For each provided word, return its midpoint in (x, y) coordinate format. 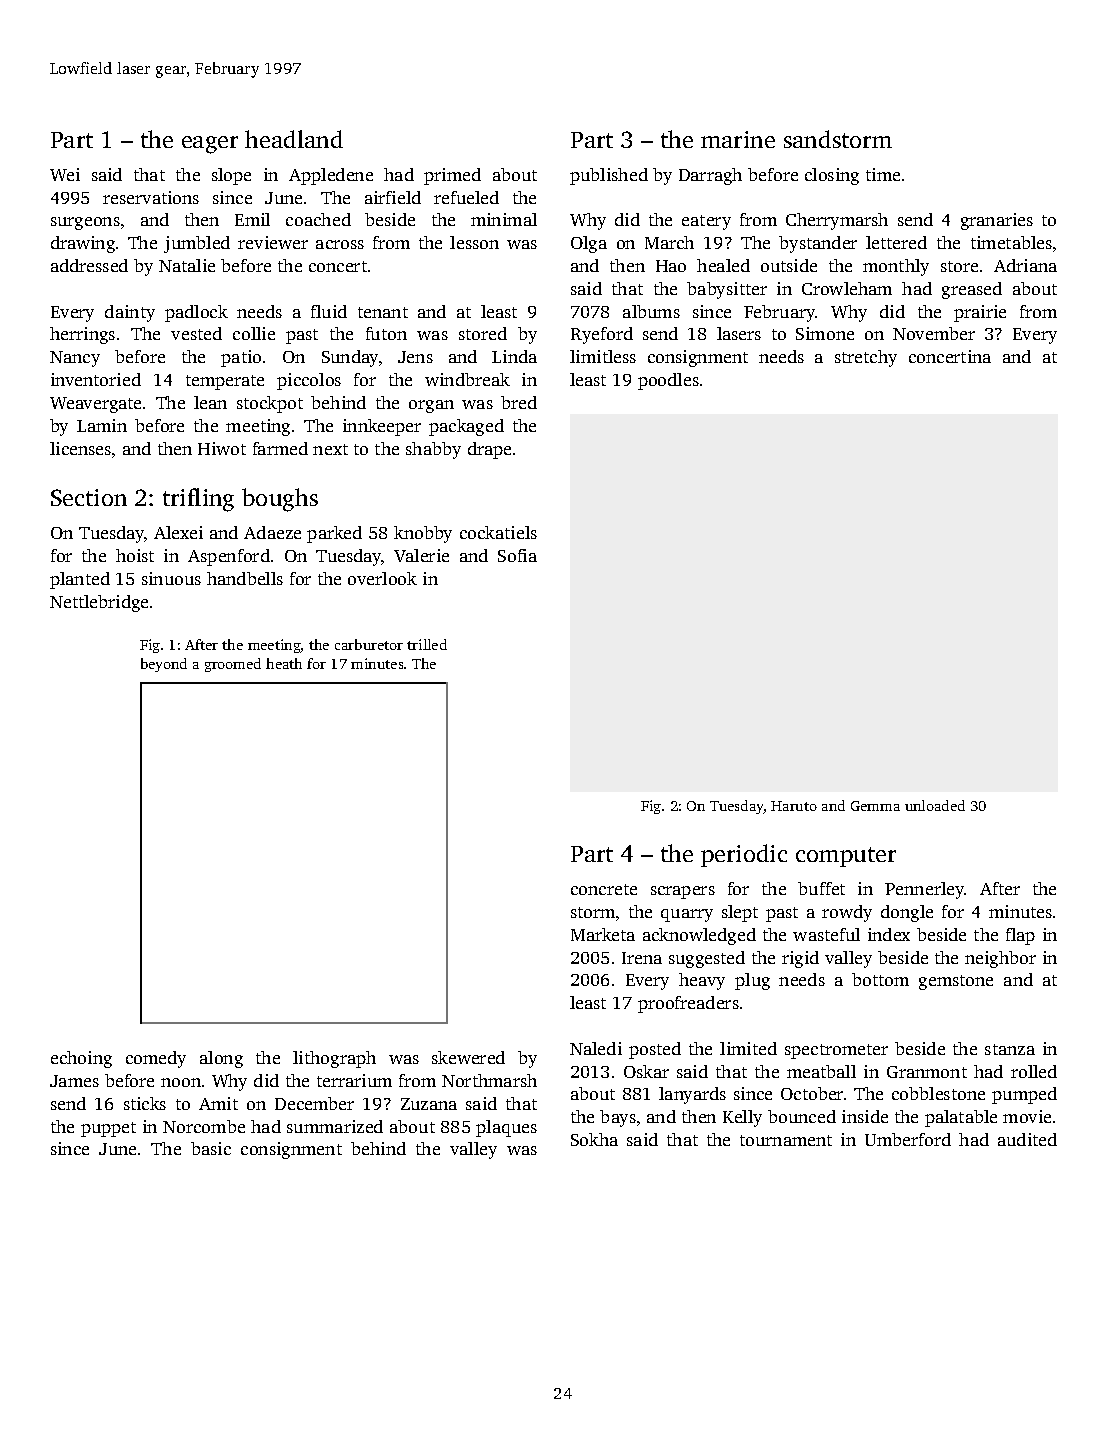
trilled (427, 644)
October (812, 1093)
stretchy (866, 358)
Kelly (742, 1118)
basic (211, 1148)
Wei (65, 174)
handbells (245, 578)
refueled (466, 197)
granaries (997, 221)
